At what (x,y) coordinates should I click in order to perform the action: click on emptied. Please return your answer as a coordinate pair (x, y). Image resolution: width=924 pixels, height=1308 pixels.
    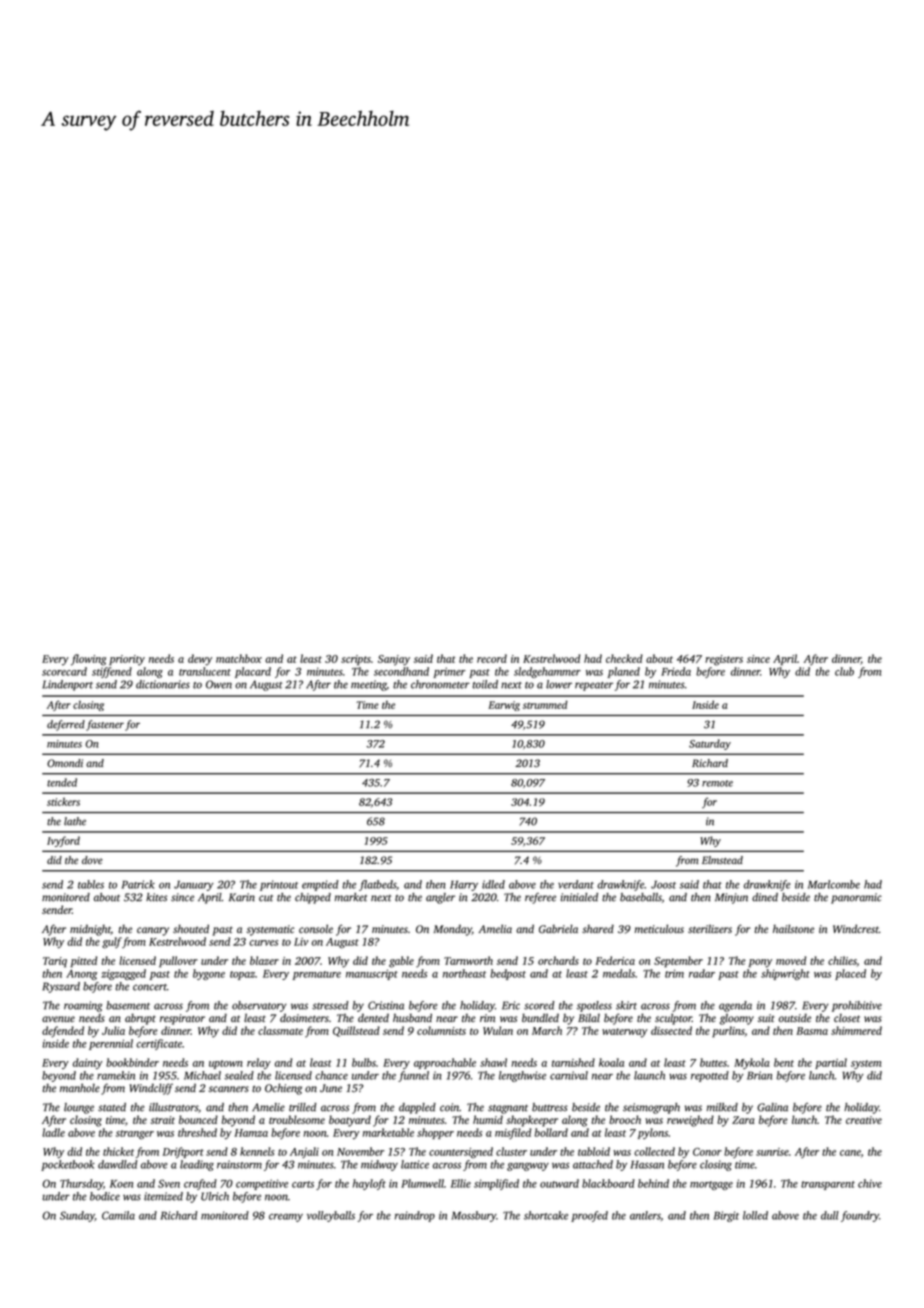
    Looking at the image, I should click on (320, 885).
